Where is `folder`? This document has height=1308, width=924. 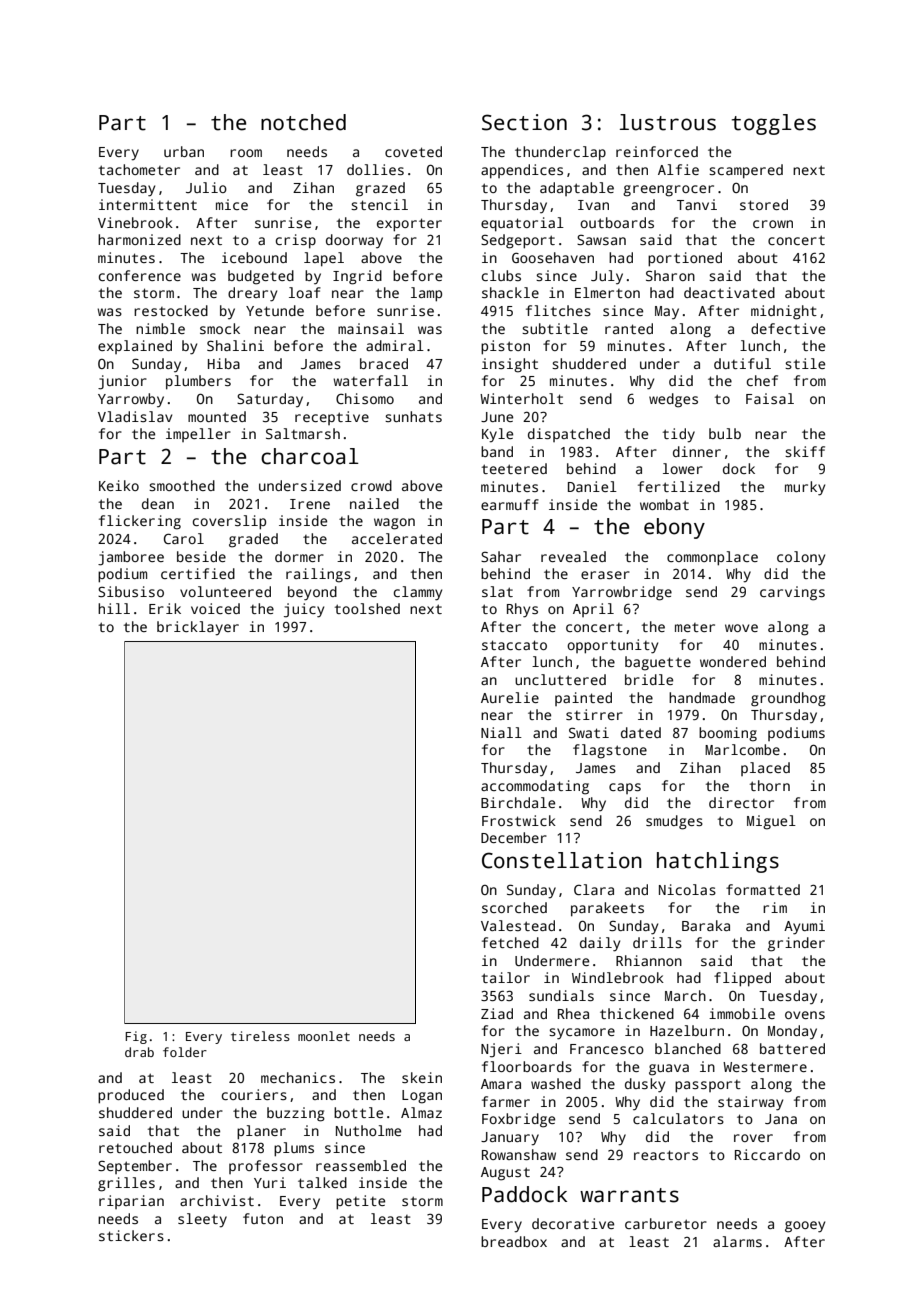
folder is located at coordinates (185, 1052).
